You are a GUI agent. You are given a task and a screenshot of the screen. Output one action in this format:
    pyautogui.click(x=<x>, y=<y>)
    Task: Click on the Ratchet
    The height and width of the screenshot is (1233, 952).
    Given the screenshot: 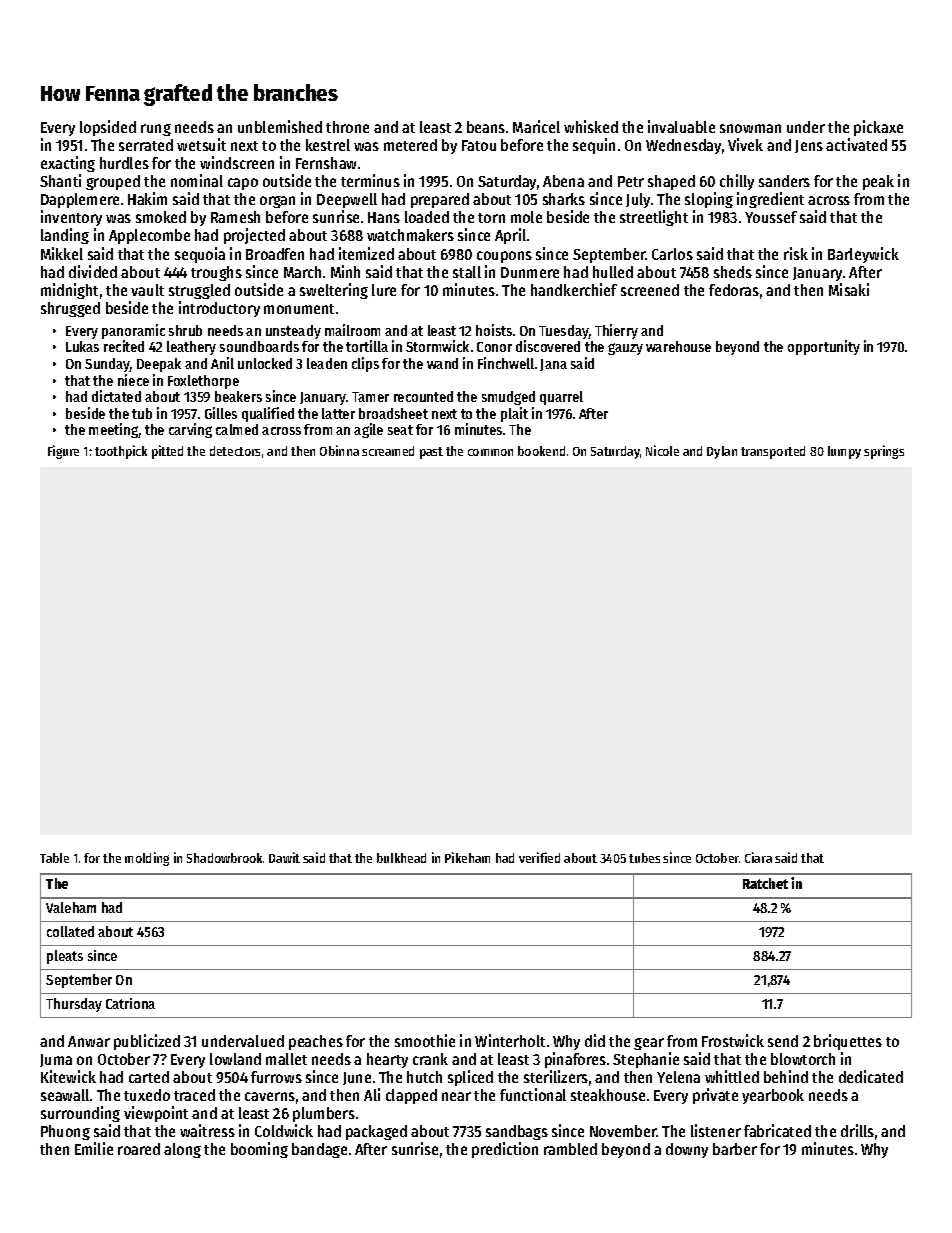 What is the action you would take?
    pyautogui.click(x=765, y=883)
